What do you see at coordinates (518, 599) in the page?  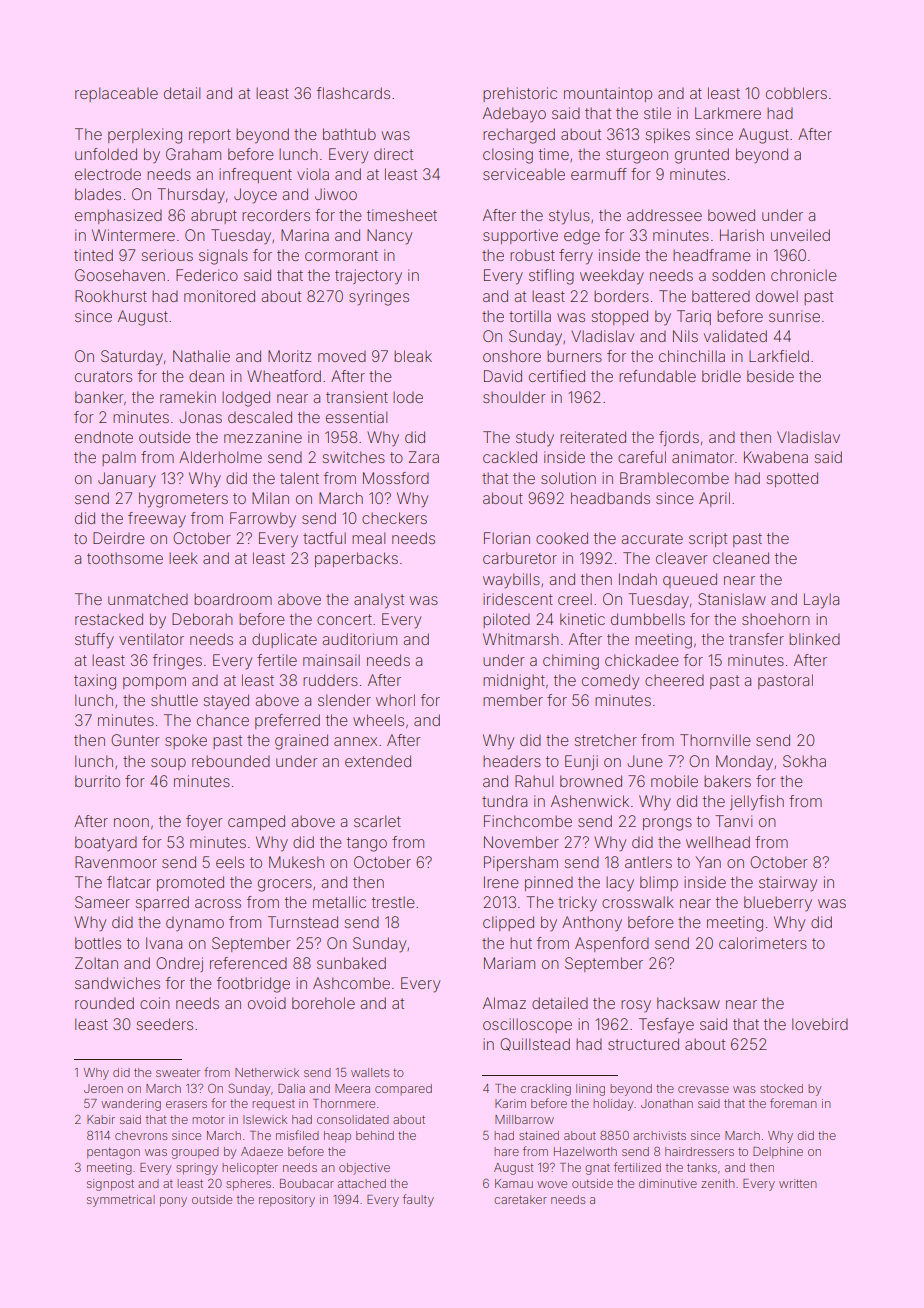 I see `iridescent` at bounding box center [518, 599].
